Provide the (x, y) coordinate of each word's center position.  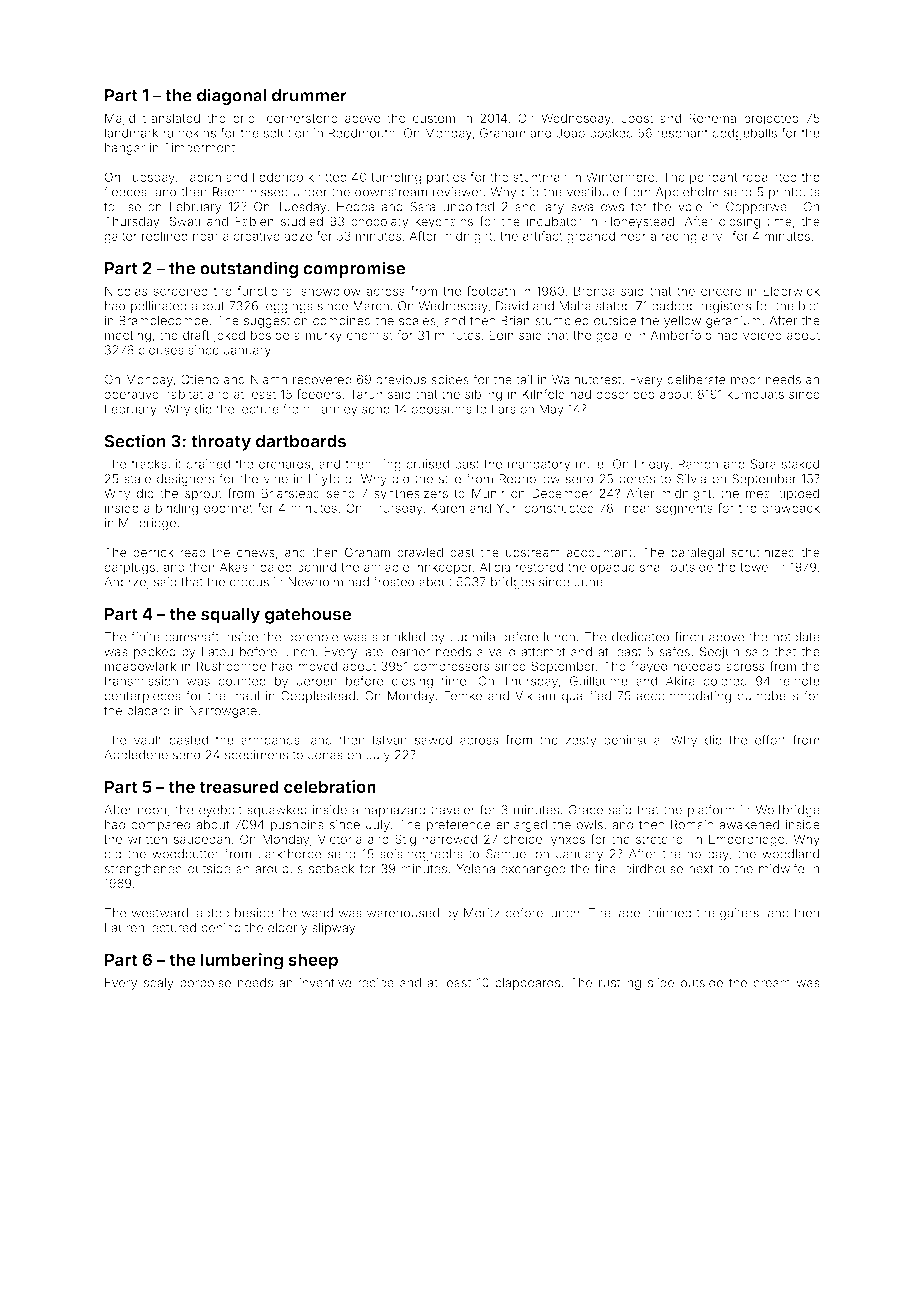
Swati (184, 221)
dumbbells (767, 696)
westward (159, 913)
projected (771, 119)
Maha (575, 306)
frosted (393, 581)
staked (800, 464)
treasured (239, 786)
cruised (427, 464)
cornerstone (302, 118)
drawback (791, 508)
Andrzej (126, 583)
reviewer (458, 192)
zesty (581, 742)
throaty (221, 443)
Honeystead (639, 222)
